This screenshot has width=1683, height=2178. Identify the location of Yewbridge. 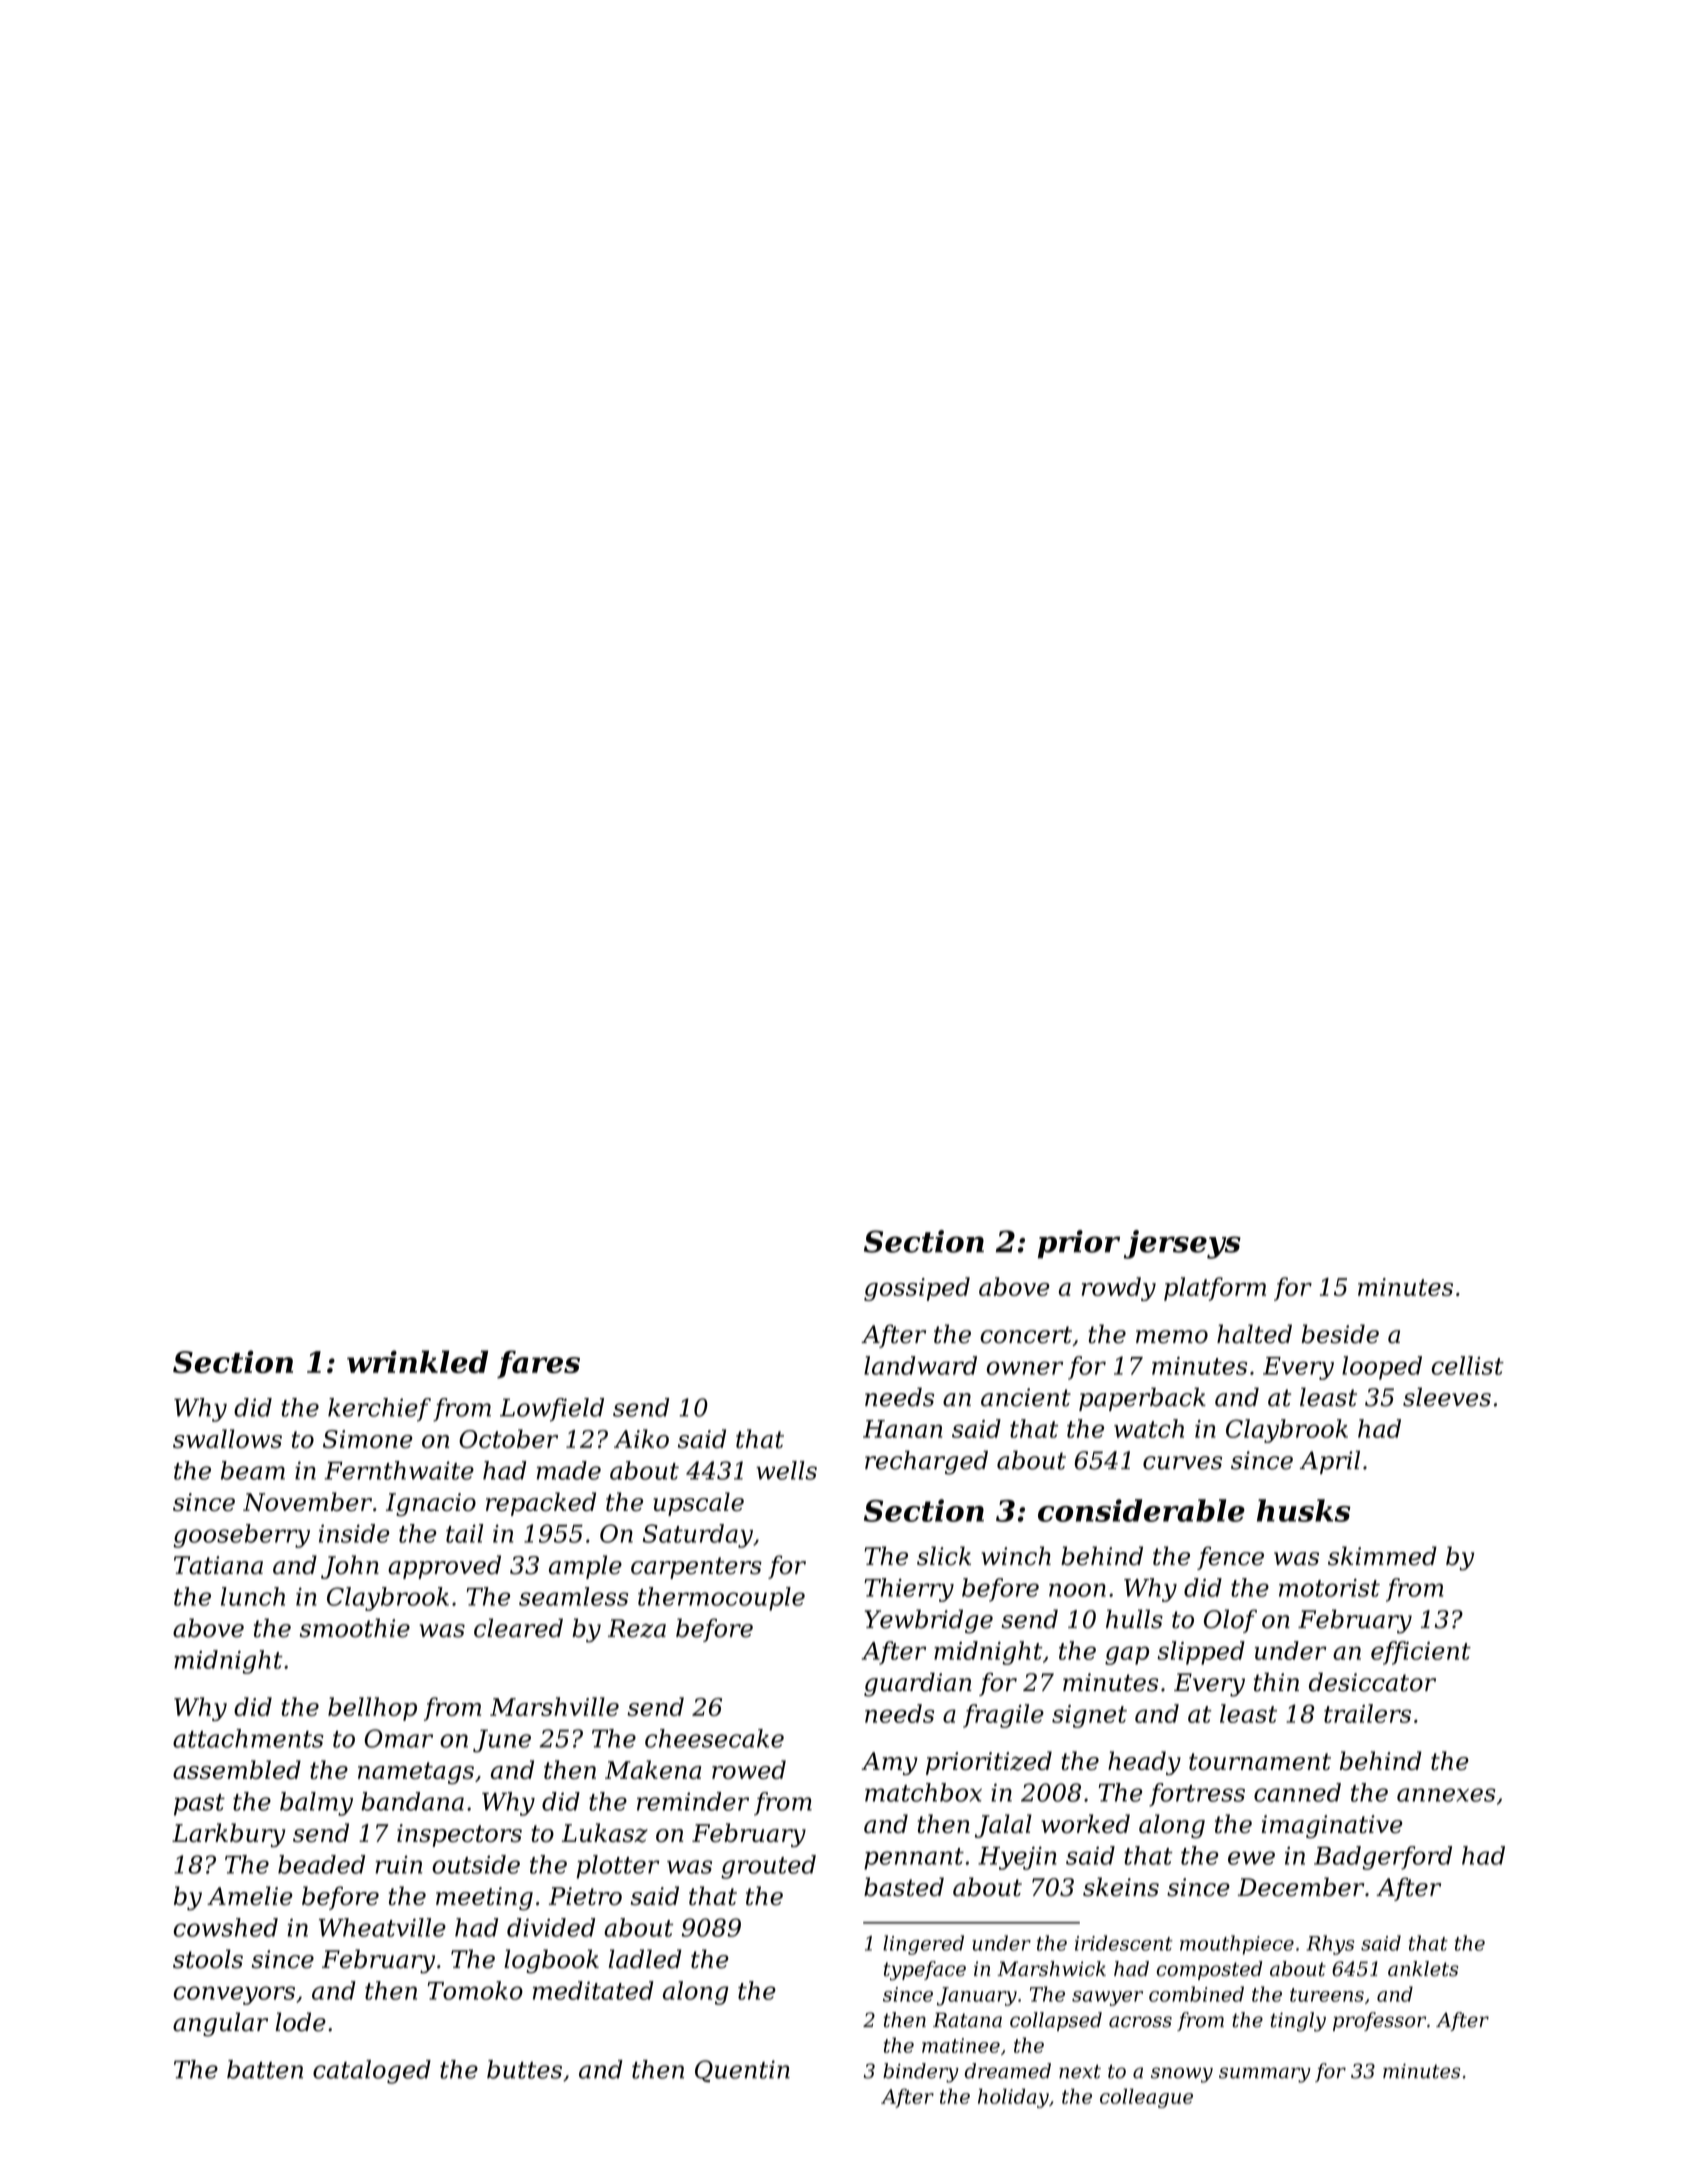
(929, 1621).
